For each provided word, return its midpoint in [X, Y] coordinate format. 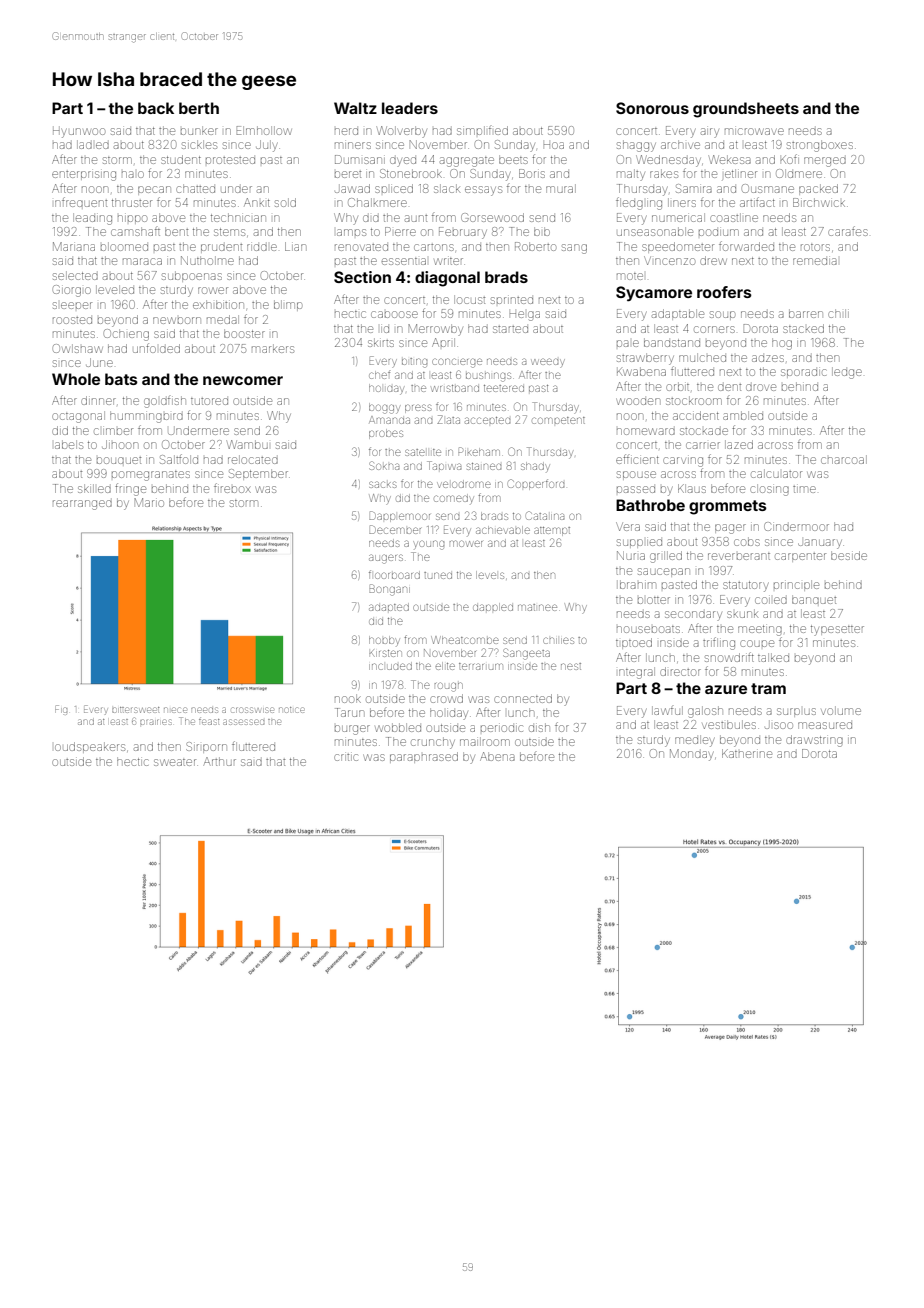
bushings [488, 377]
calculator [776, 473]
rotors [815, 247]
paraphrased [424, 757]
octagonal [78, 417]
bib [542, 231]
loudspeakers [90, 747]
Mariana [74, 246]
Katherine [747, 753]
